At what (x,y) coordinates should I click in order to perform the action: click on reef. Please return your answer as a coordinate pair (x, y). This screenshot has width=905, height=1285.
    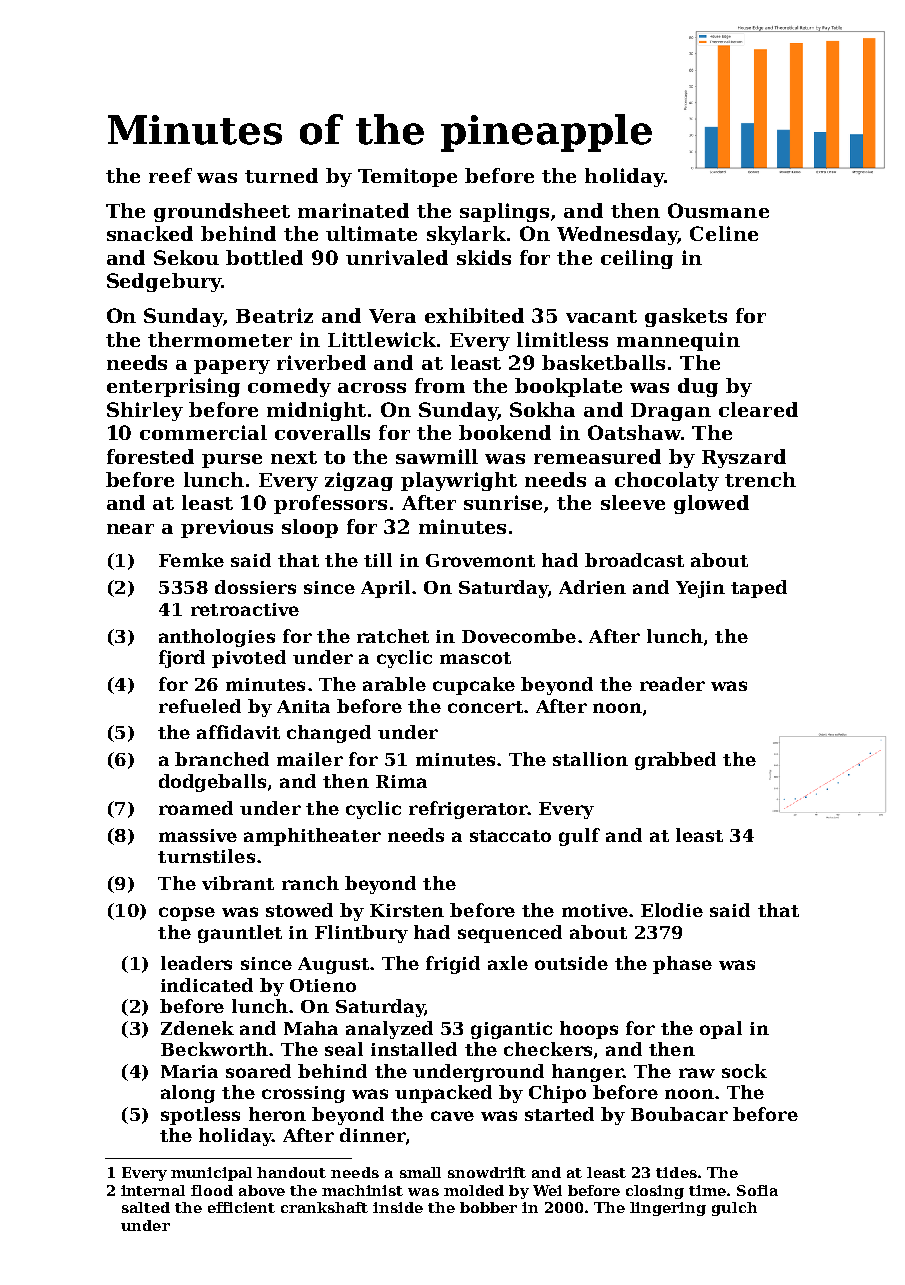
    Looking at the image, I should click on (170, 175).
